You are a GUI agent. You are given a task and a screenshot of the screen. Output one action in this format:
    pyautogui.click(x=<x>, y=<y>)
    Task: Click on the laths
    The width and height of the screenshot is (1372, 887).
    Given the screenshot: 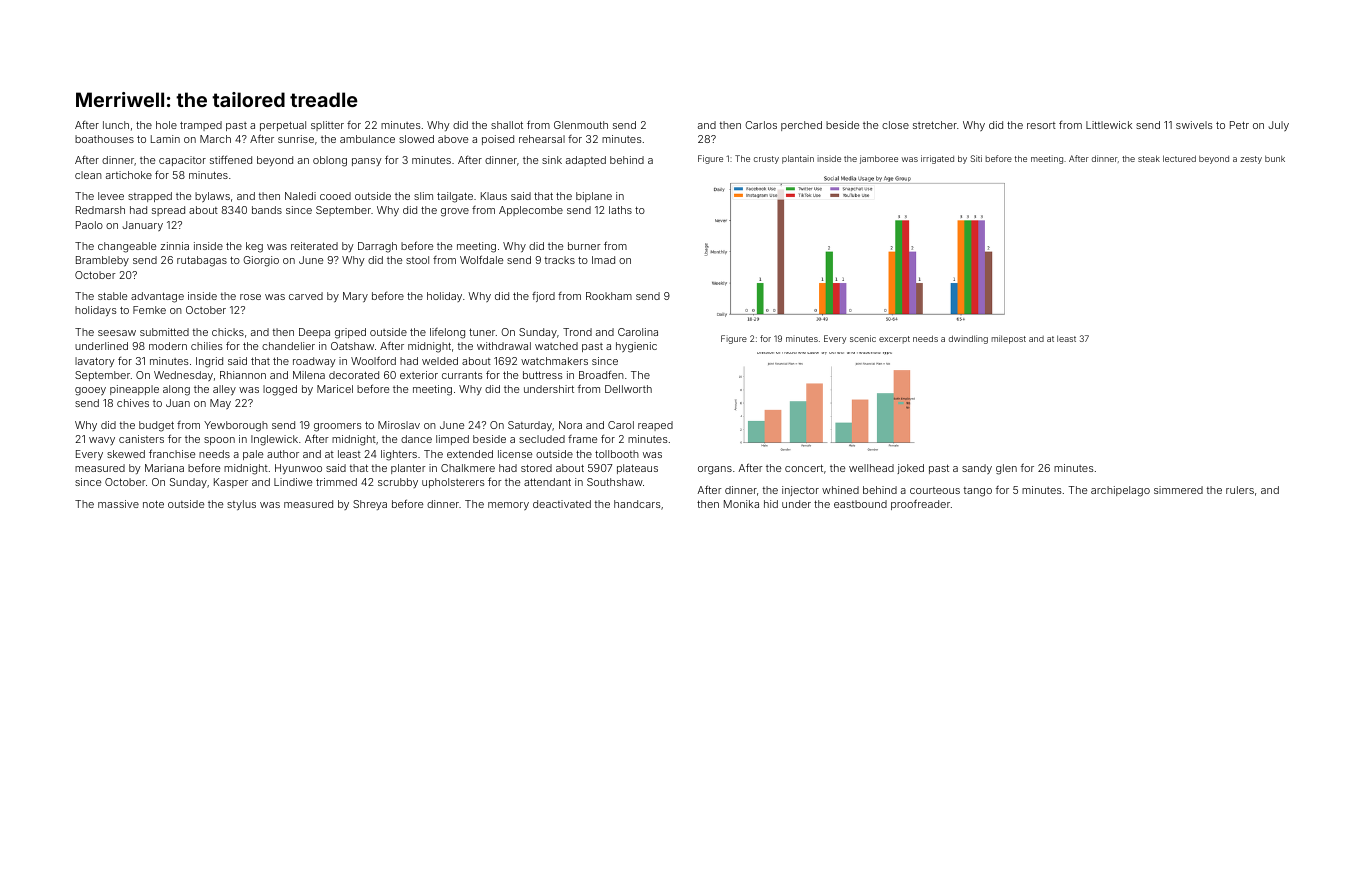 What is the action you would take?
    pyautogui.click(x=620, y=210)
